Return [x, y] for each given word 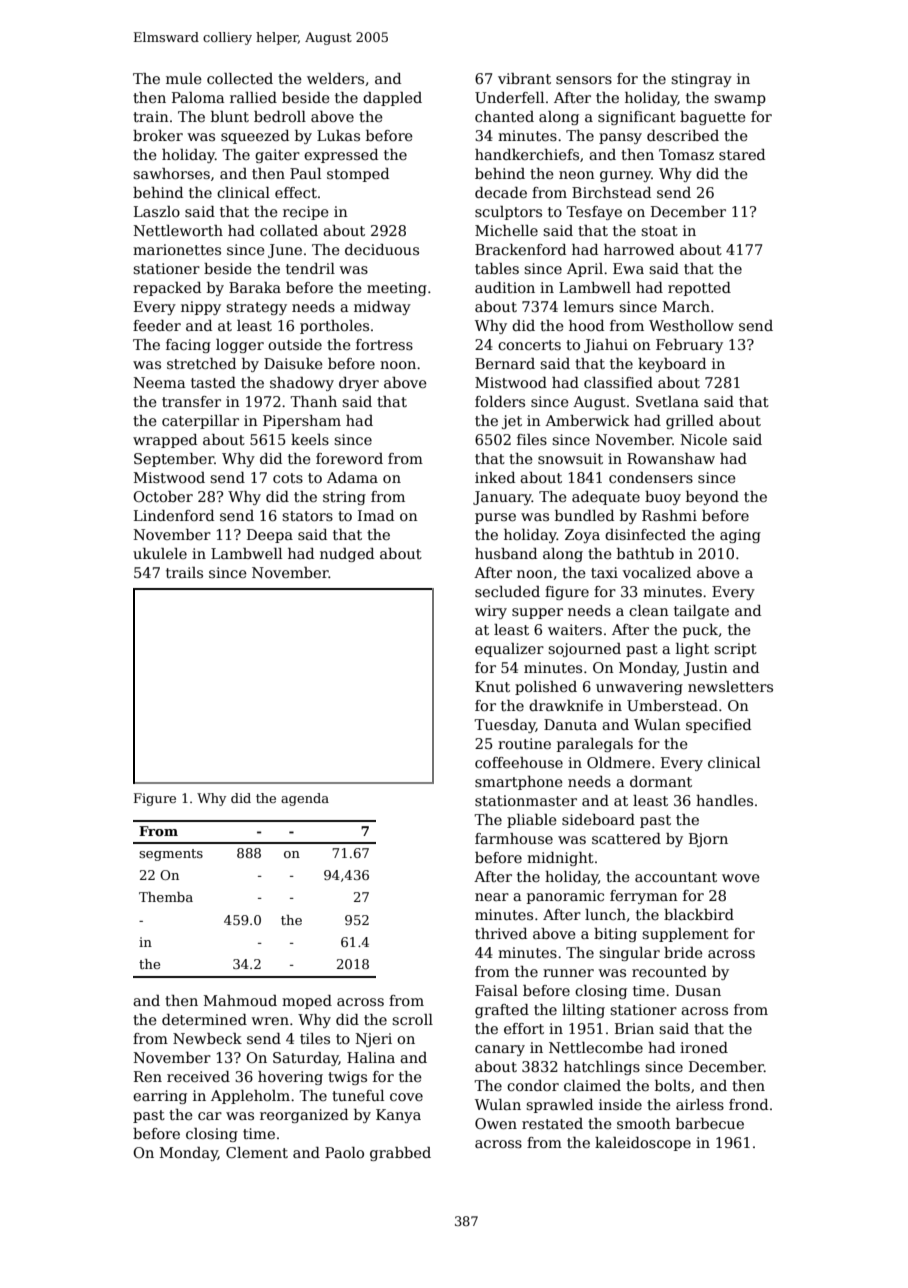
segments [171, 855]
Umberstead [672, 705]
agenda [305, 799]
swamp [740, 100]
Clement [257, 1152]
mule [184, 78]
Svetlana [667, 401]
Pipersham [302, 422]
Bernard [505, 363]
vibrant [524, 78]
